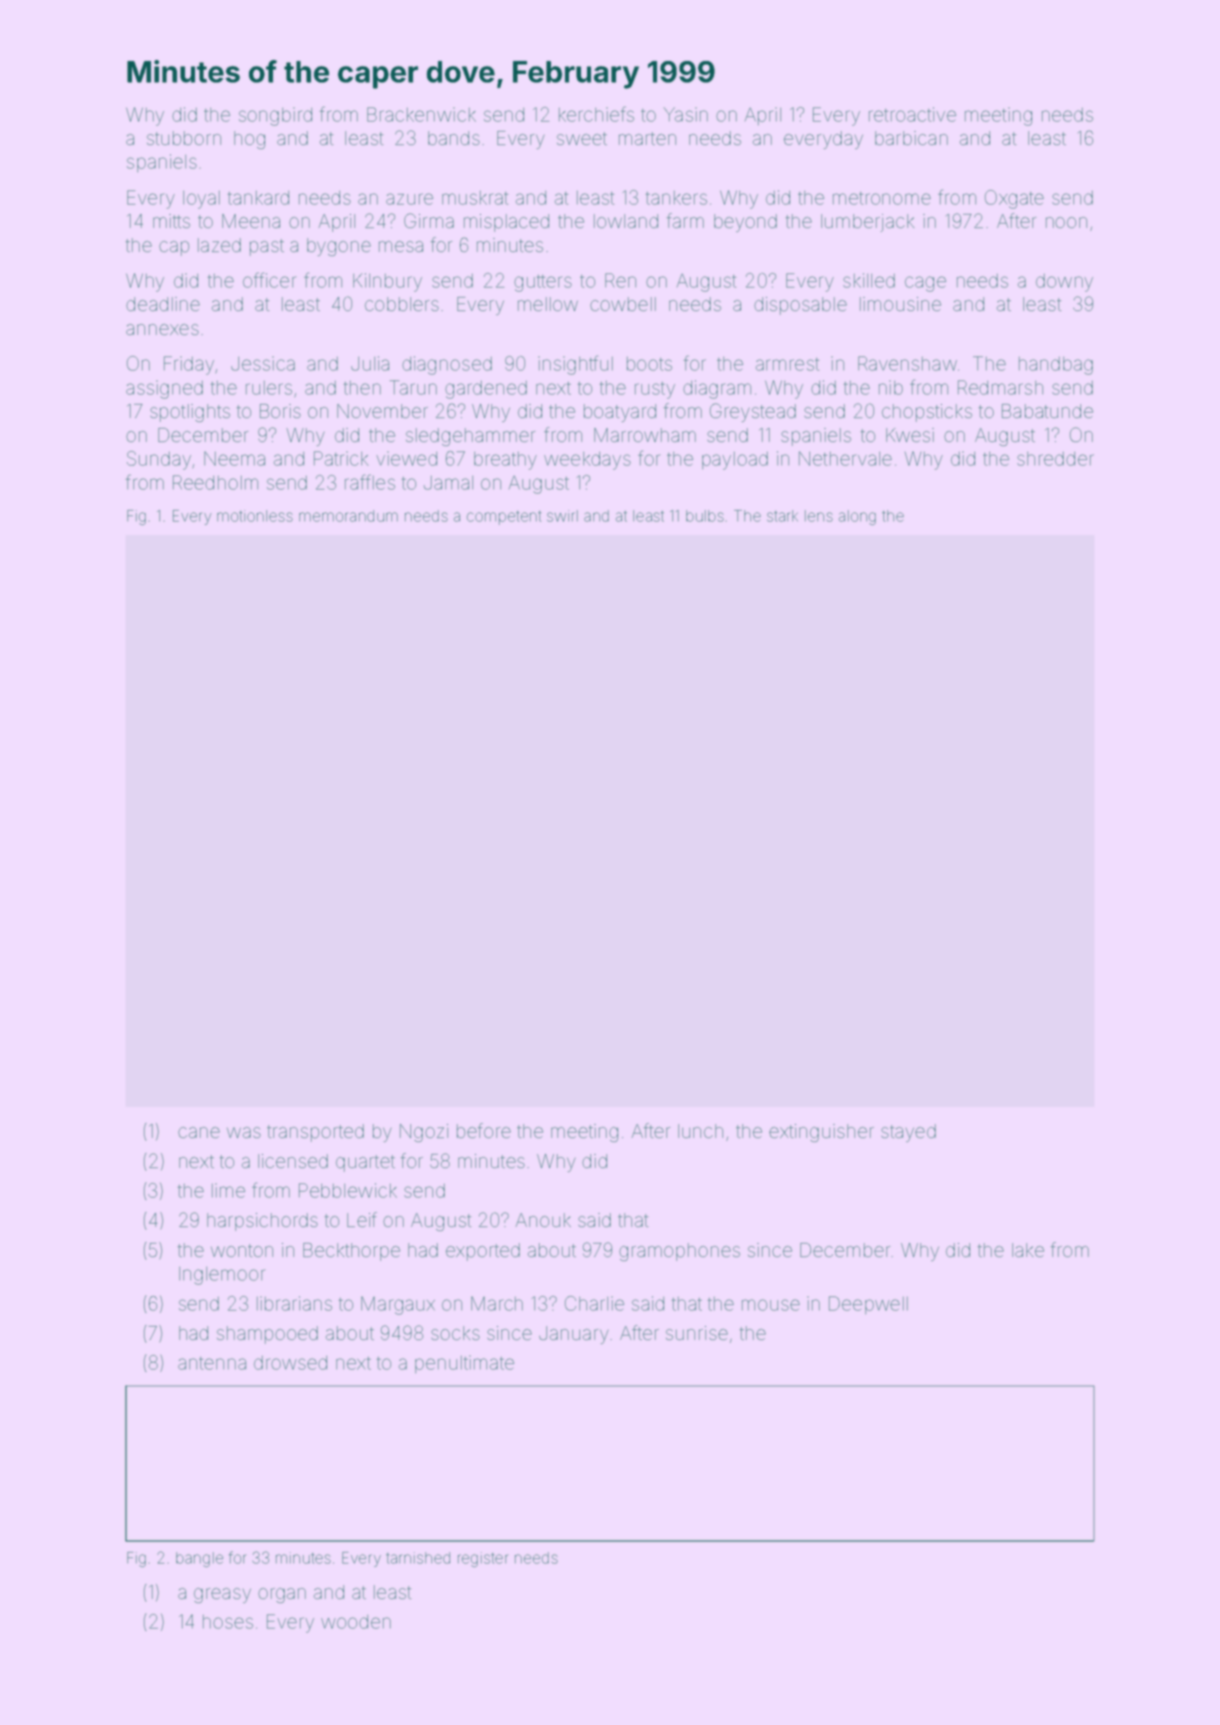  I want to click on was, so click(244, 1132).
